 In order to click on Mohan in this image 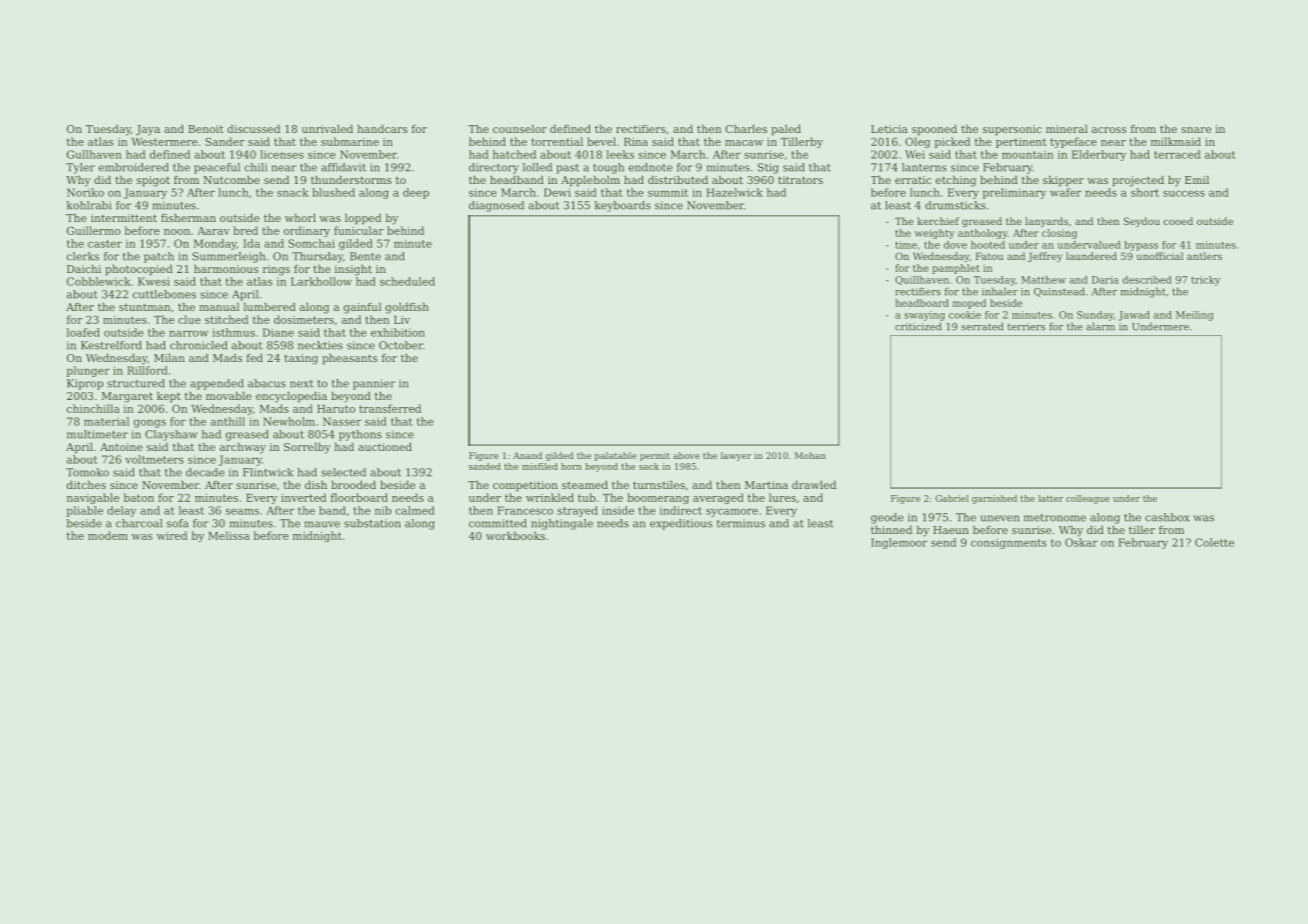, I will do `click(810, 455)`.
